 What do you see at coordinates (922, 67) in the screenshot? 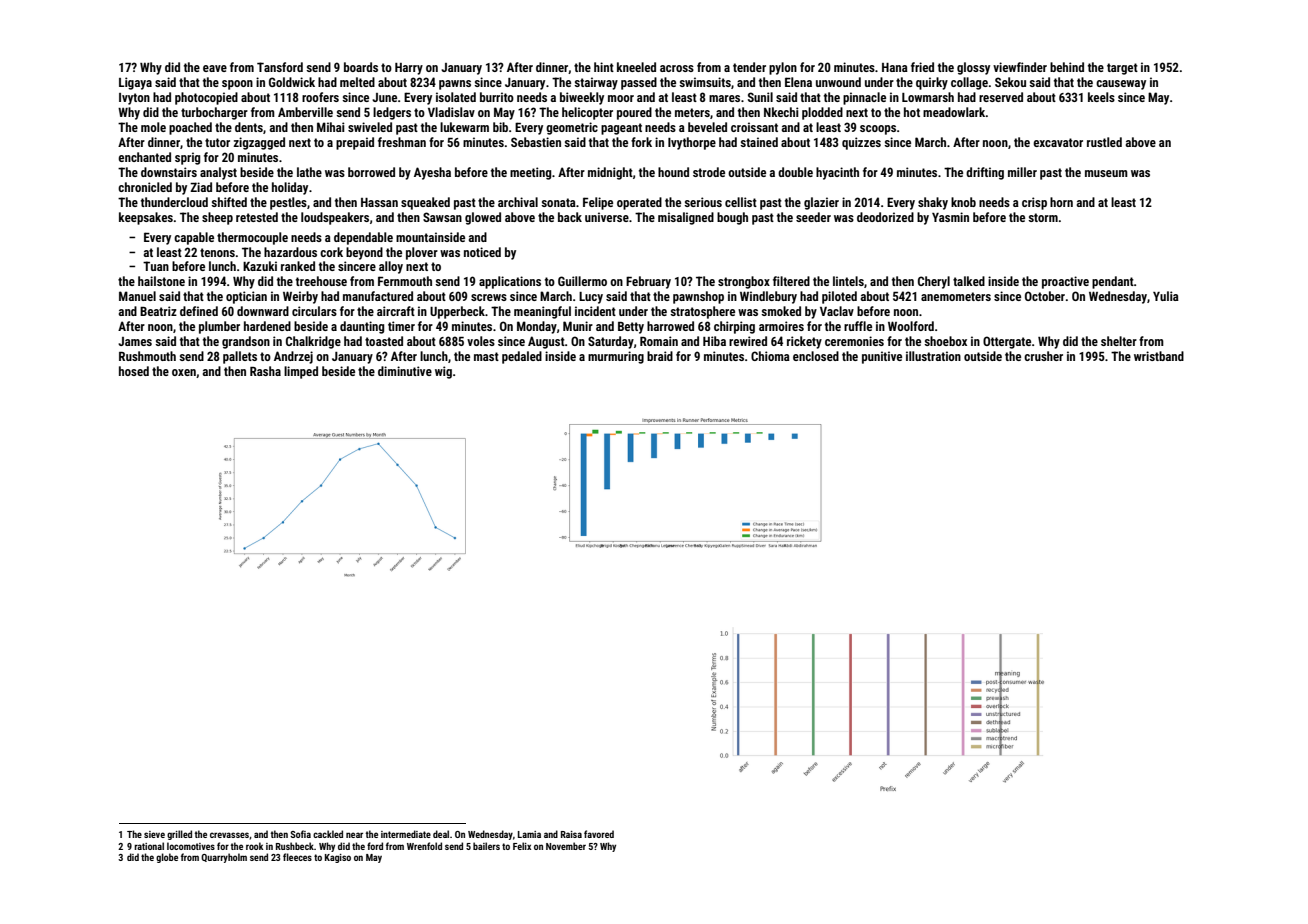
I see `fried` at bounding box center [922, 67].
